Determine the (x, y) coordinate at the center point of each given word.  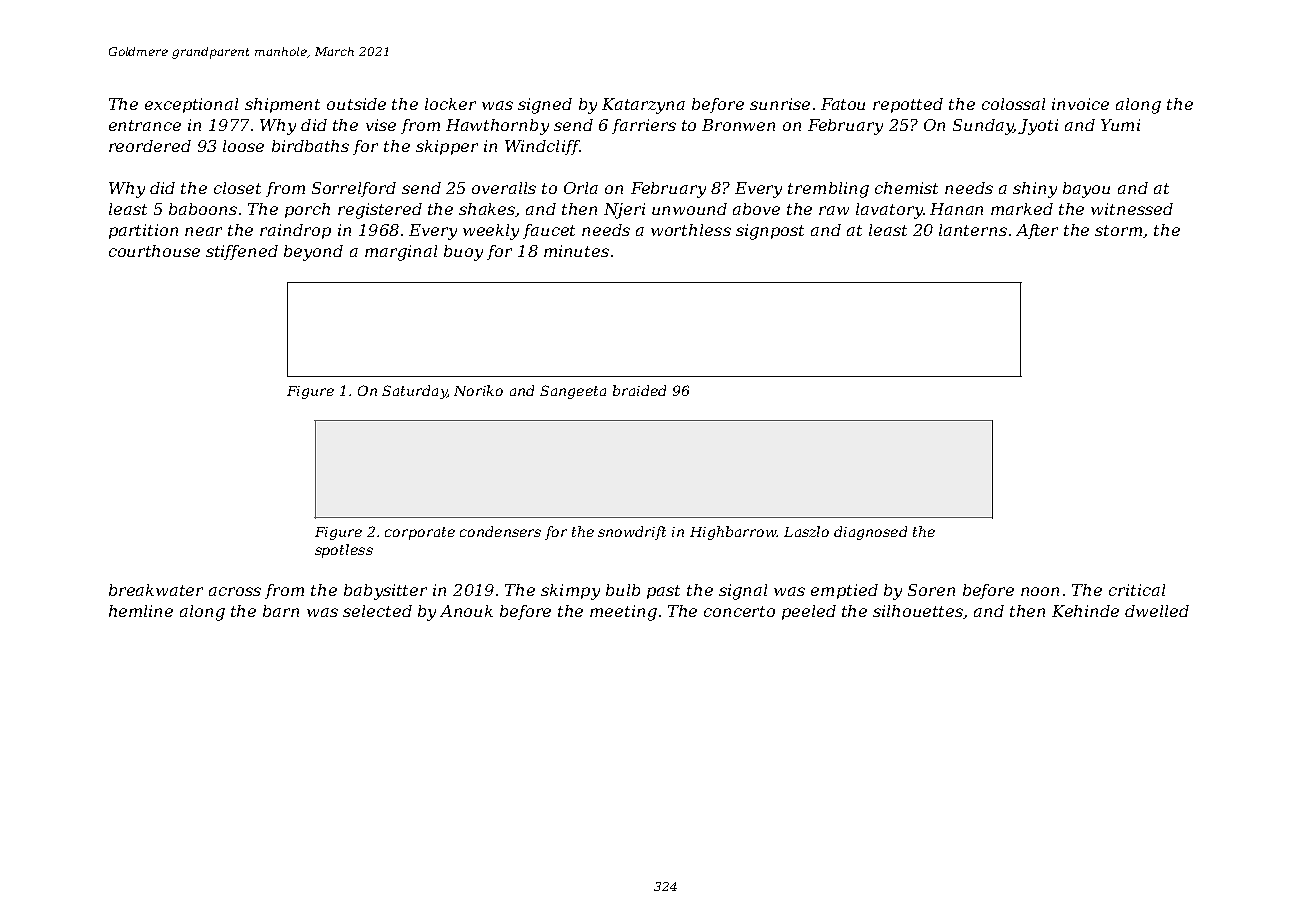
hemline (141, 611)
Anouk (466, 611)
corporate (420, 533)
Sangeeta (573, 392)
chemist (906, 188)
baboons (203, 209)
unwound (689, 209)
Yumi (1120, 125)
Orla (581, 188)
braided (639, 390)
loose (243, 146)
